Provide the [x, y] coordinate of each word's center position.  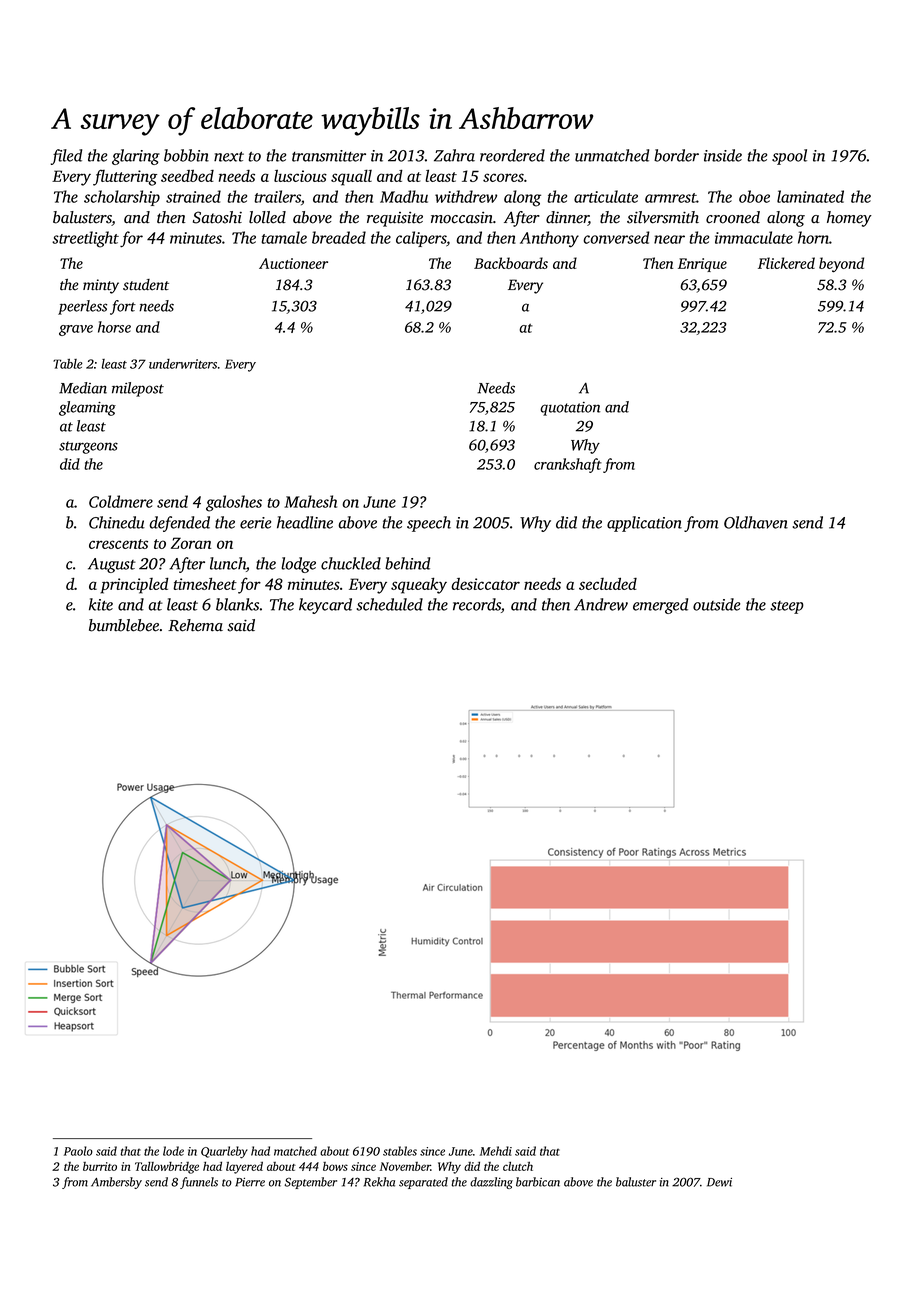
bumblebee [124, 625]
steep [787, 607]
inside [723, 155]
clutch [518, 1166]
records [477, 604]
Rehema [195, 625]
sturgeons [88, 447]
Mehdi [496, 1151]
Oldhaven [756, 522]
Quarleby [224, 1152]
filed [66, 157]
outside [716, 604]
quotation [570, 409]
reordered [512, 155]
